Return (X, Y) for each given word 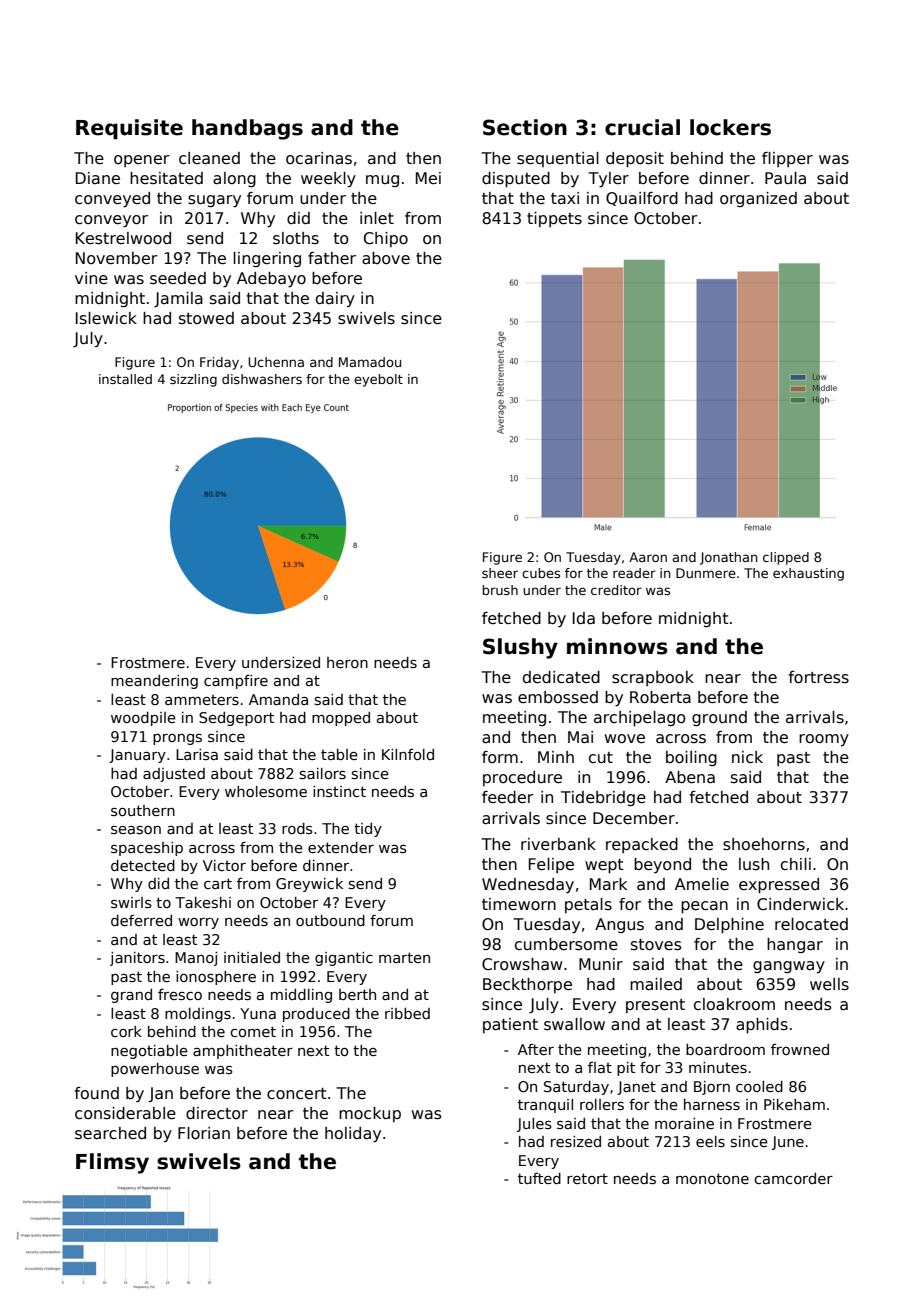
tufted (539, 1178)
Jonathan (729, 558)
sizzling (193, 380)
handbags (247, 129)
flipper (787, 159)
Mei (428, 178)
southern (143, 810)
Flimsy (112, 1163)
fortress (818, 677)
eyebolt (378, 380)
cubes (541, 573)
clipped (786, 558)
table (339, 754)
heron (347, 662)
